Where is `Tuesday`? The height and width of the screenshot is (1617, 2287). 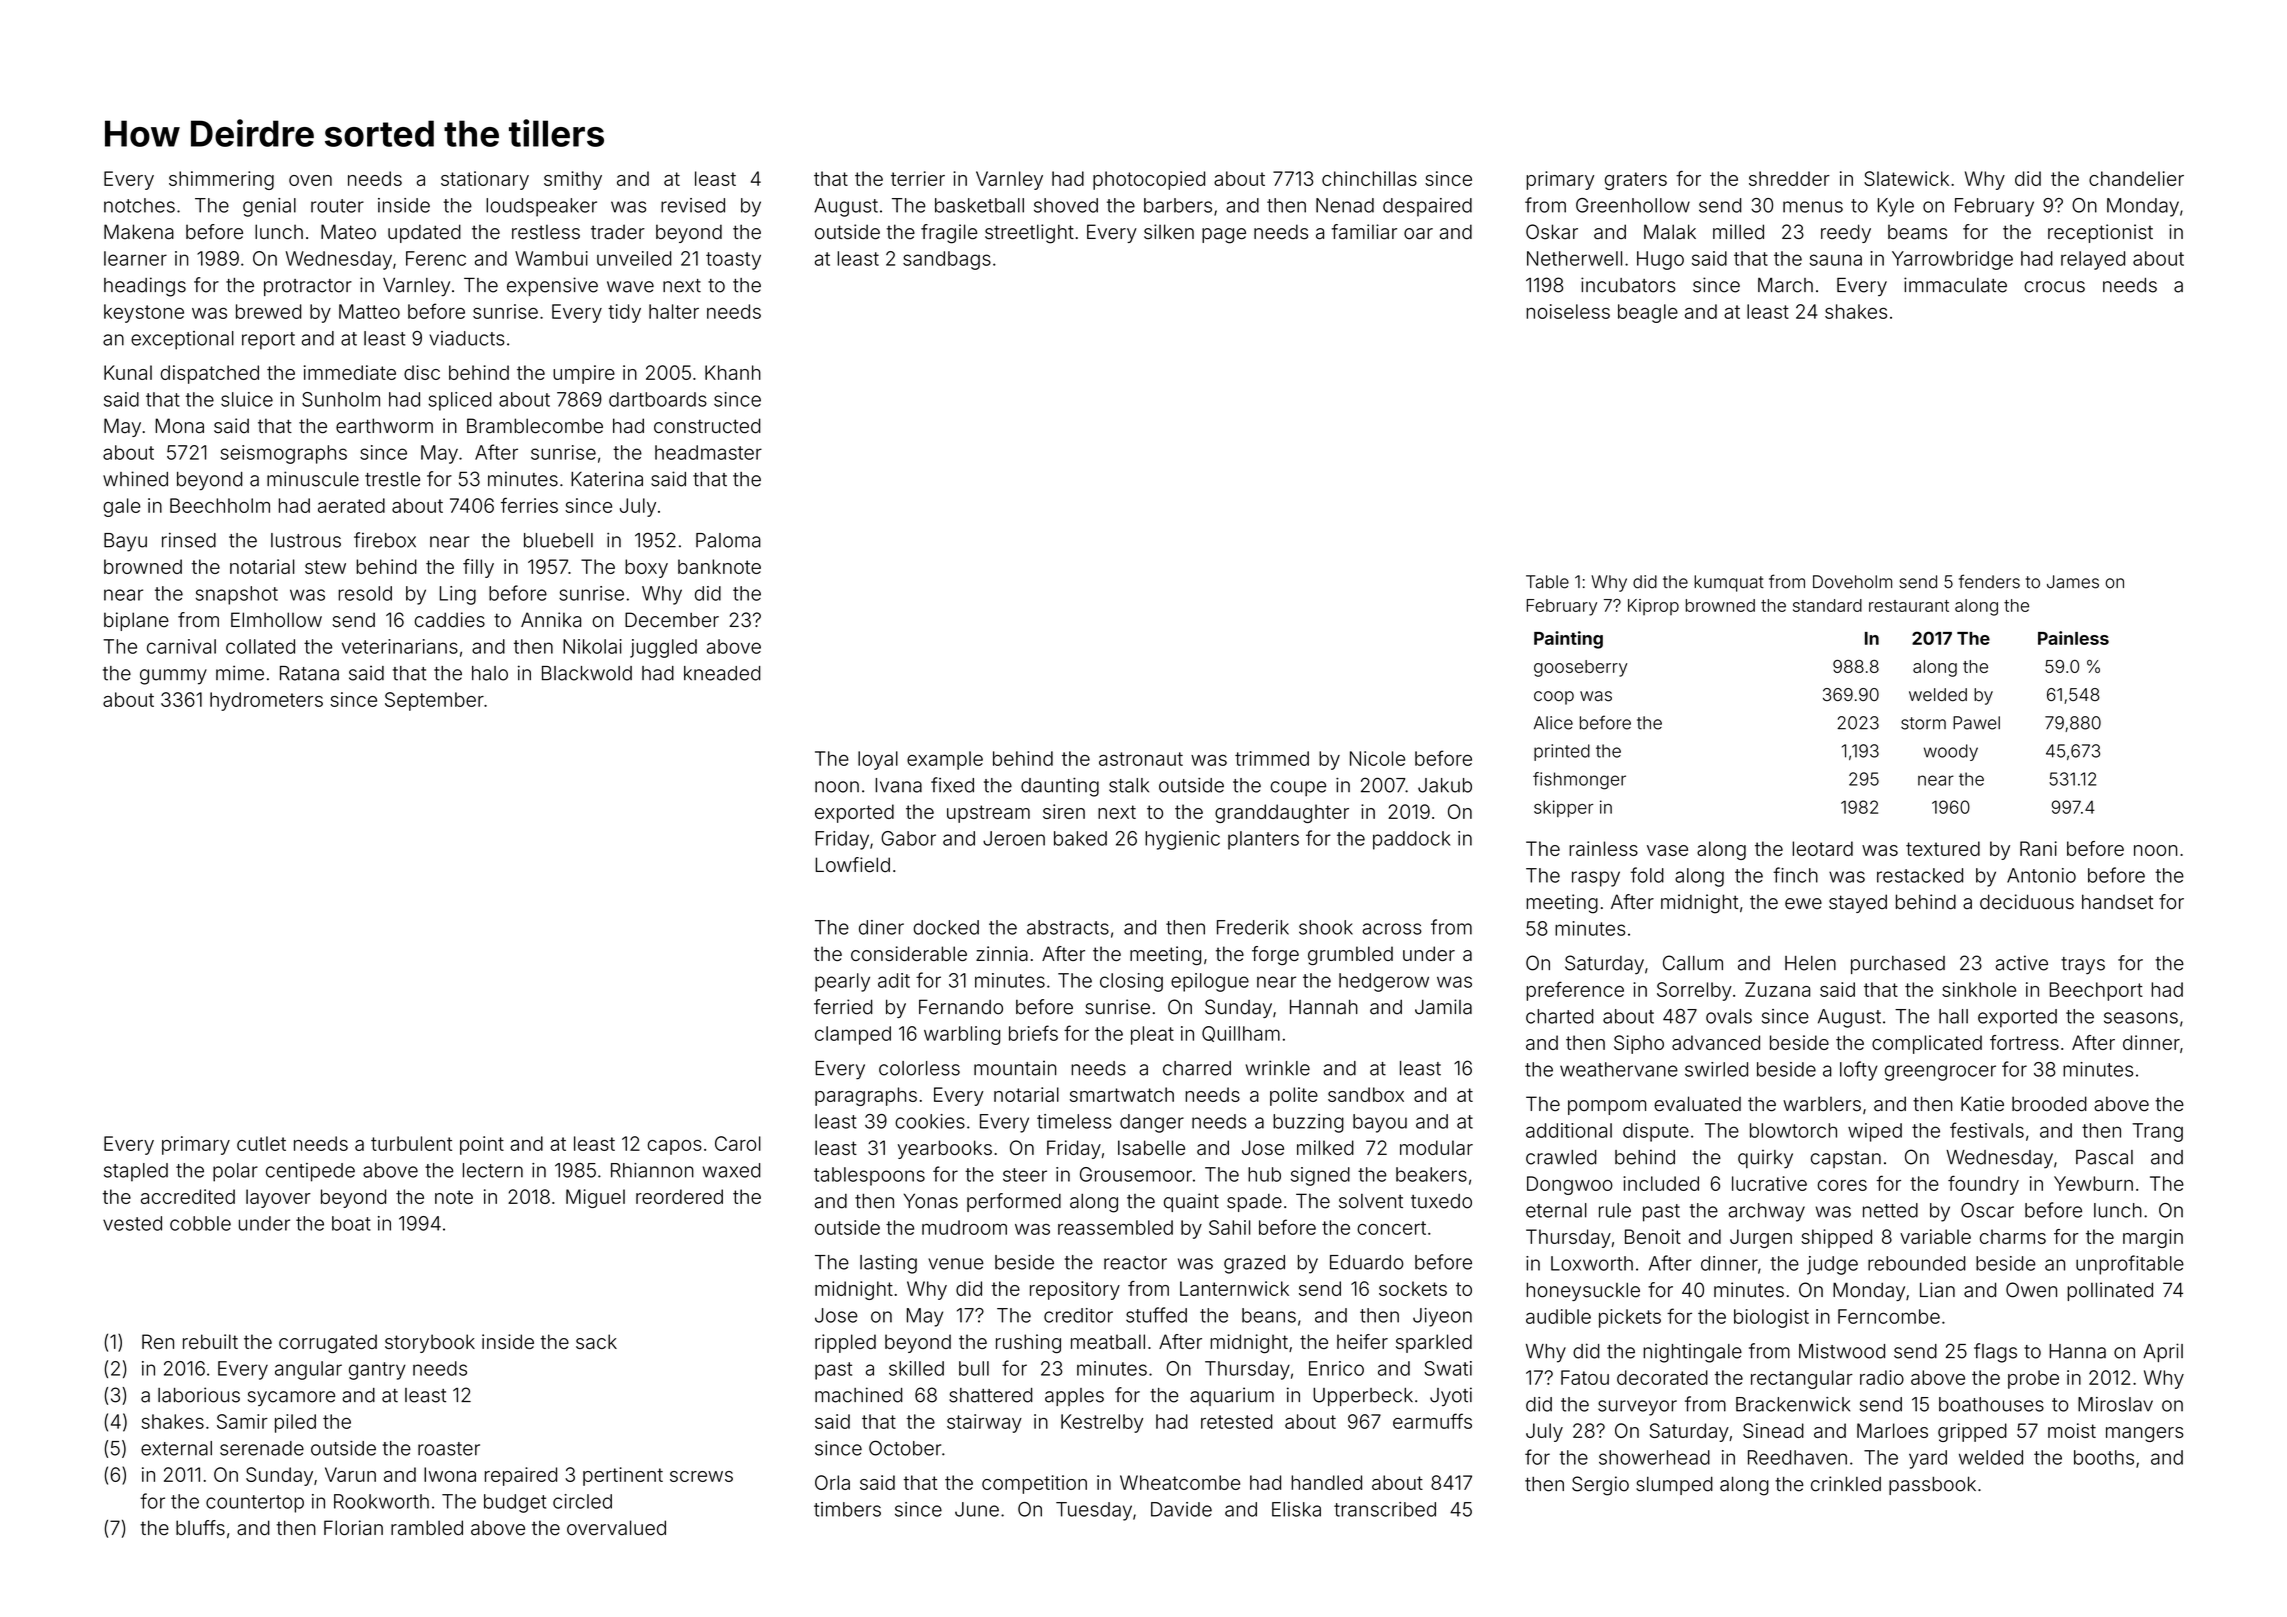
Tuesday is located at coordinates (1094, 1511).
